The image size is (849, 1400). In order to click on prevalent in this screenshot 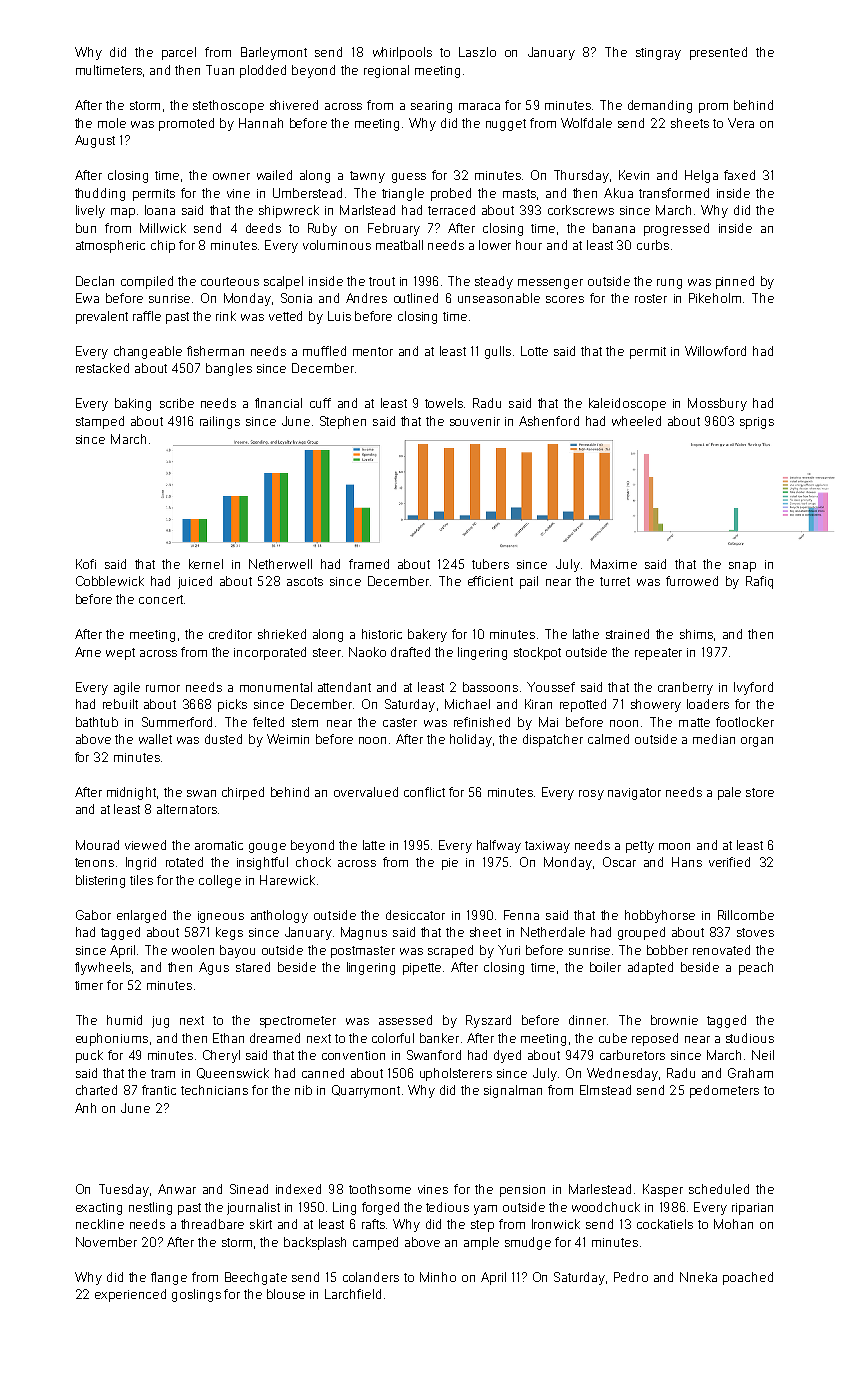, I will do `click(102, 317)`.
